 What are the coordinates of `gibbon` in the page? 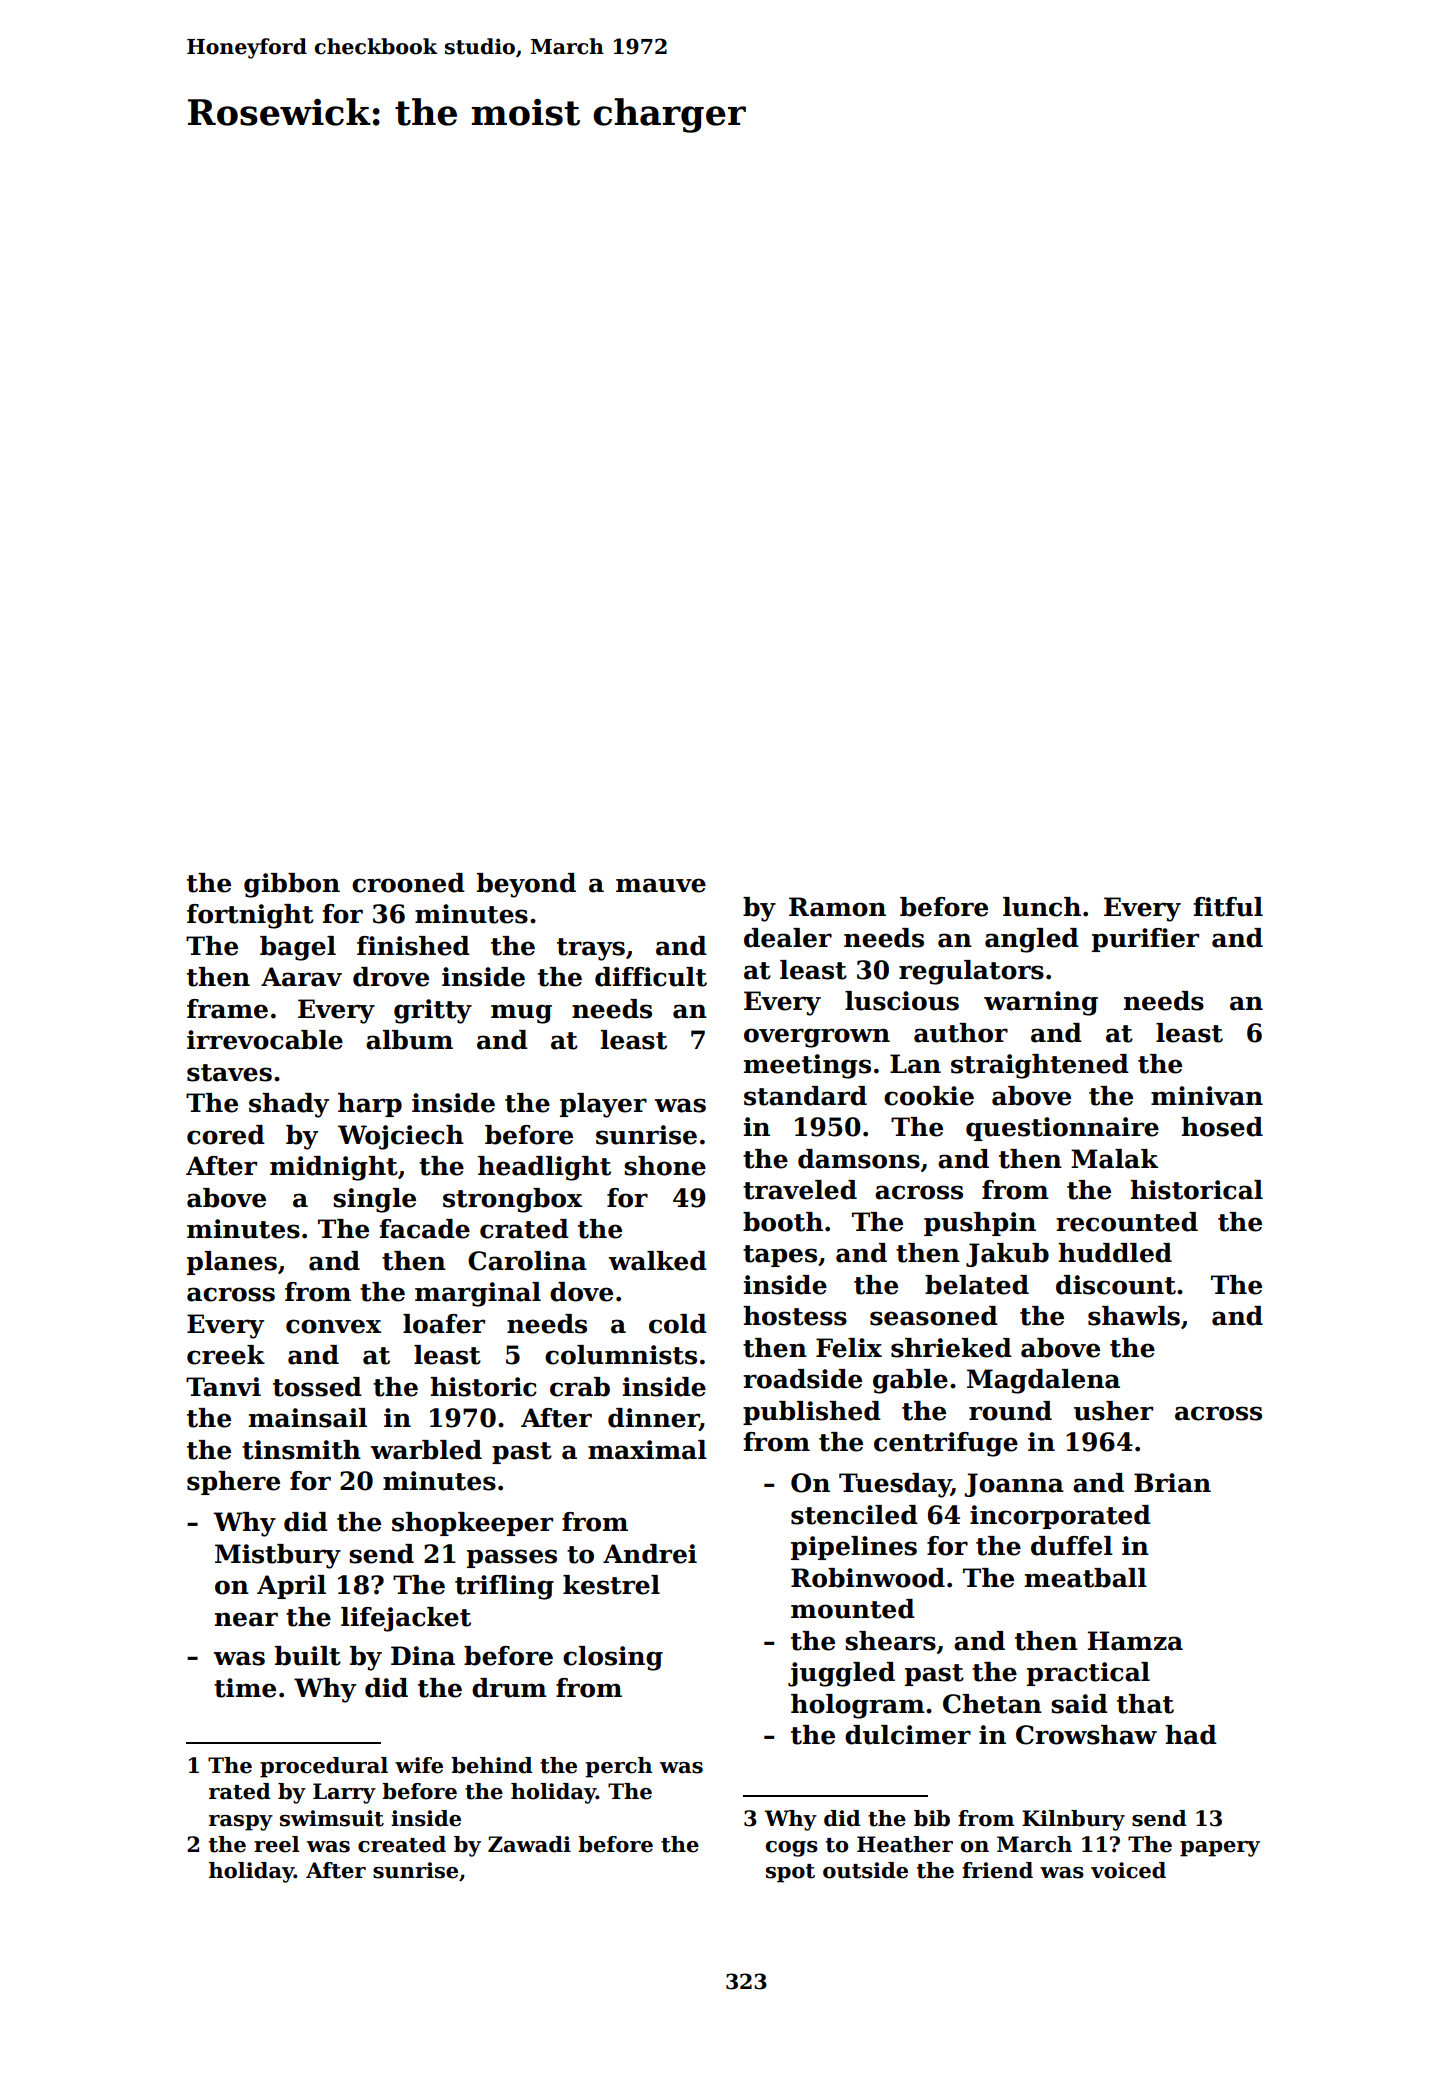 It's located at (292, 885).
